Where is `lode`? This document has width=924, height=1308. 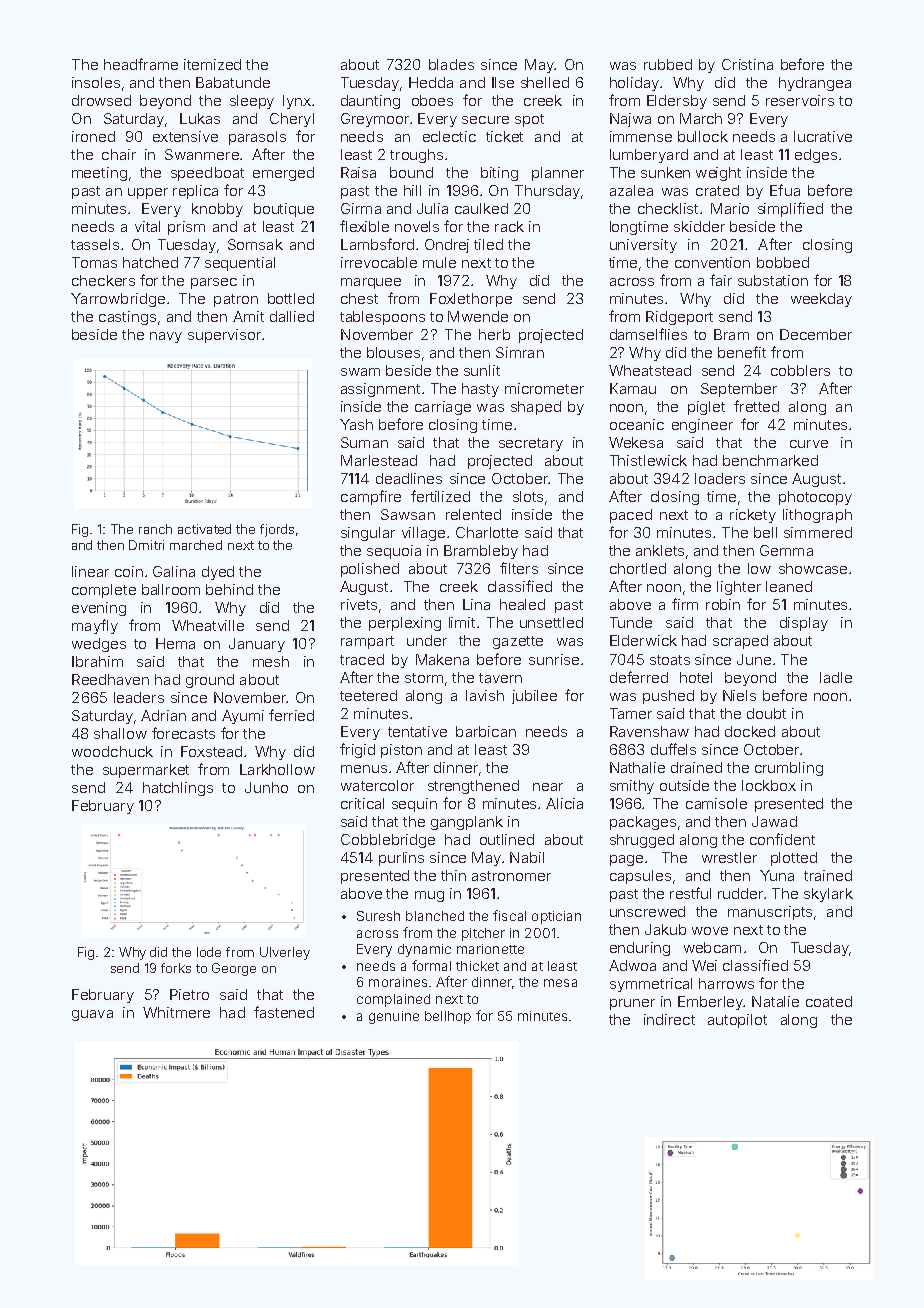 lode is located at coordinates (209, 952).
